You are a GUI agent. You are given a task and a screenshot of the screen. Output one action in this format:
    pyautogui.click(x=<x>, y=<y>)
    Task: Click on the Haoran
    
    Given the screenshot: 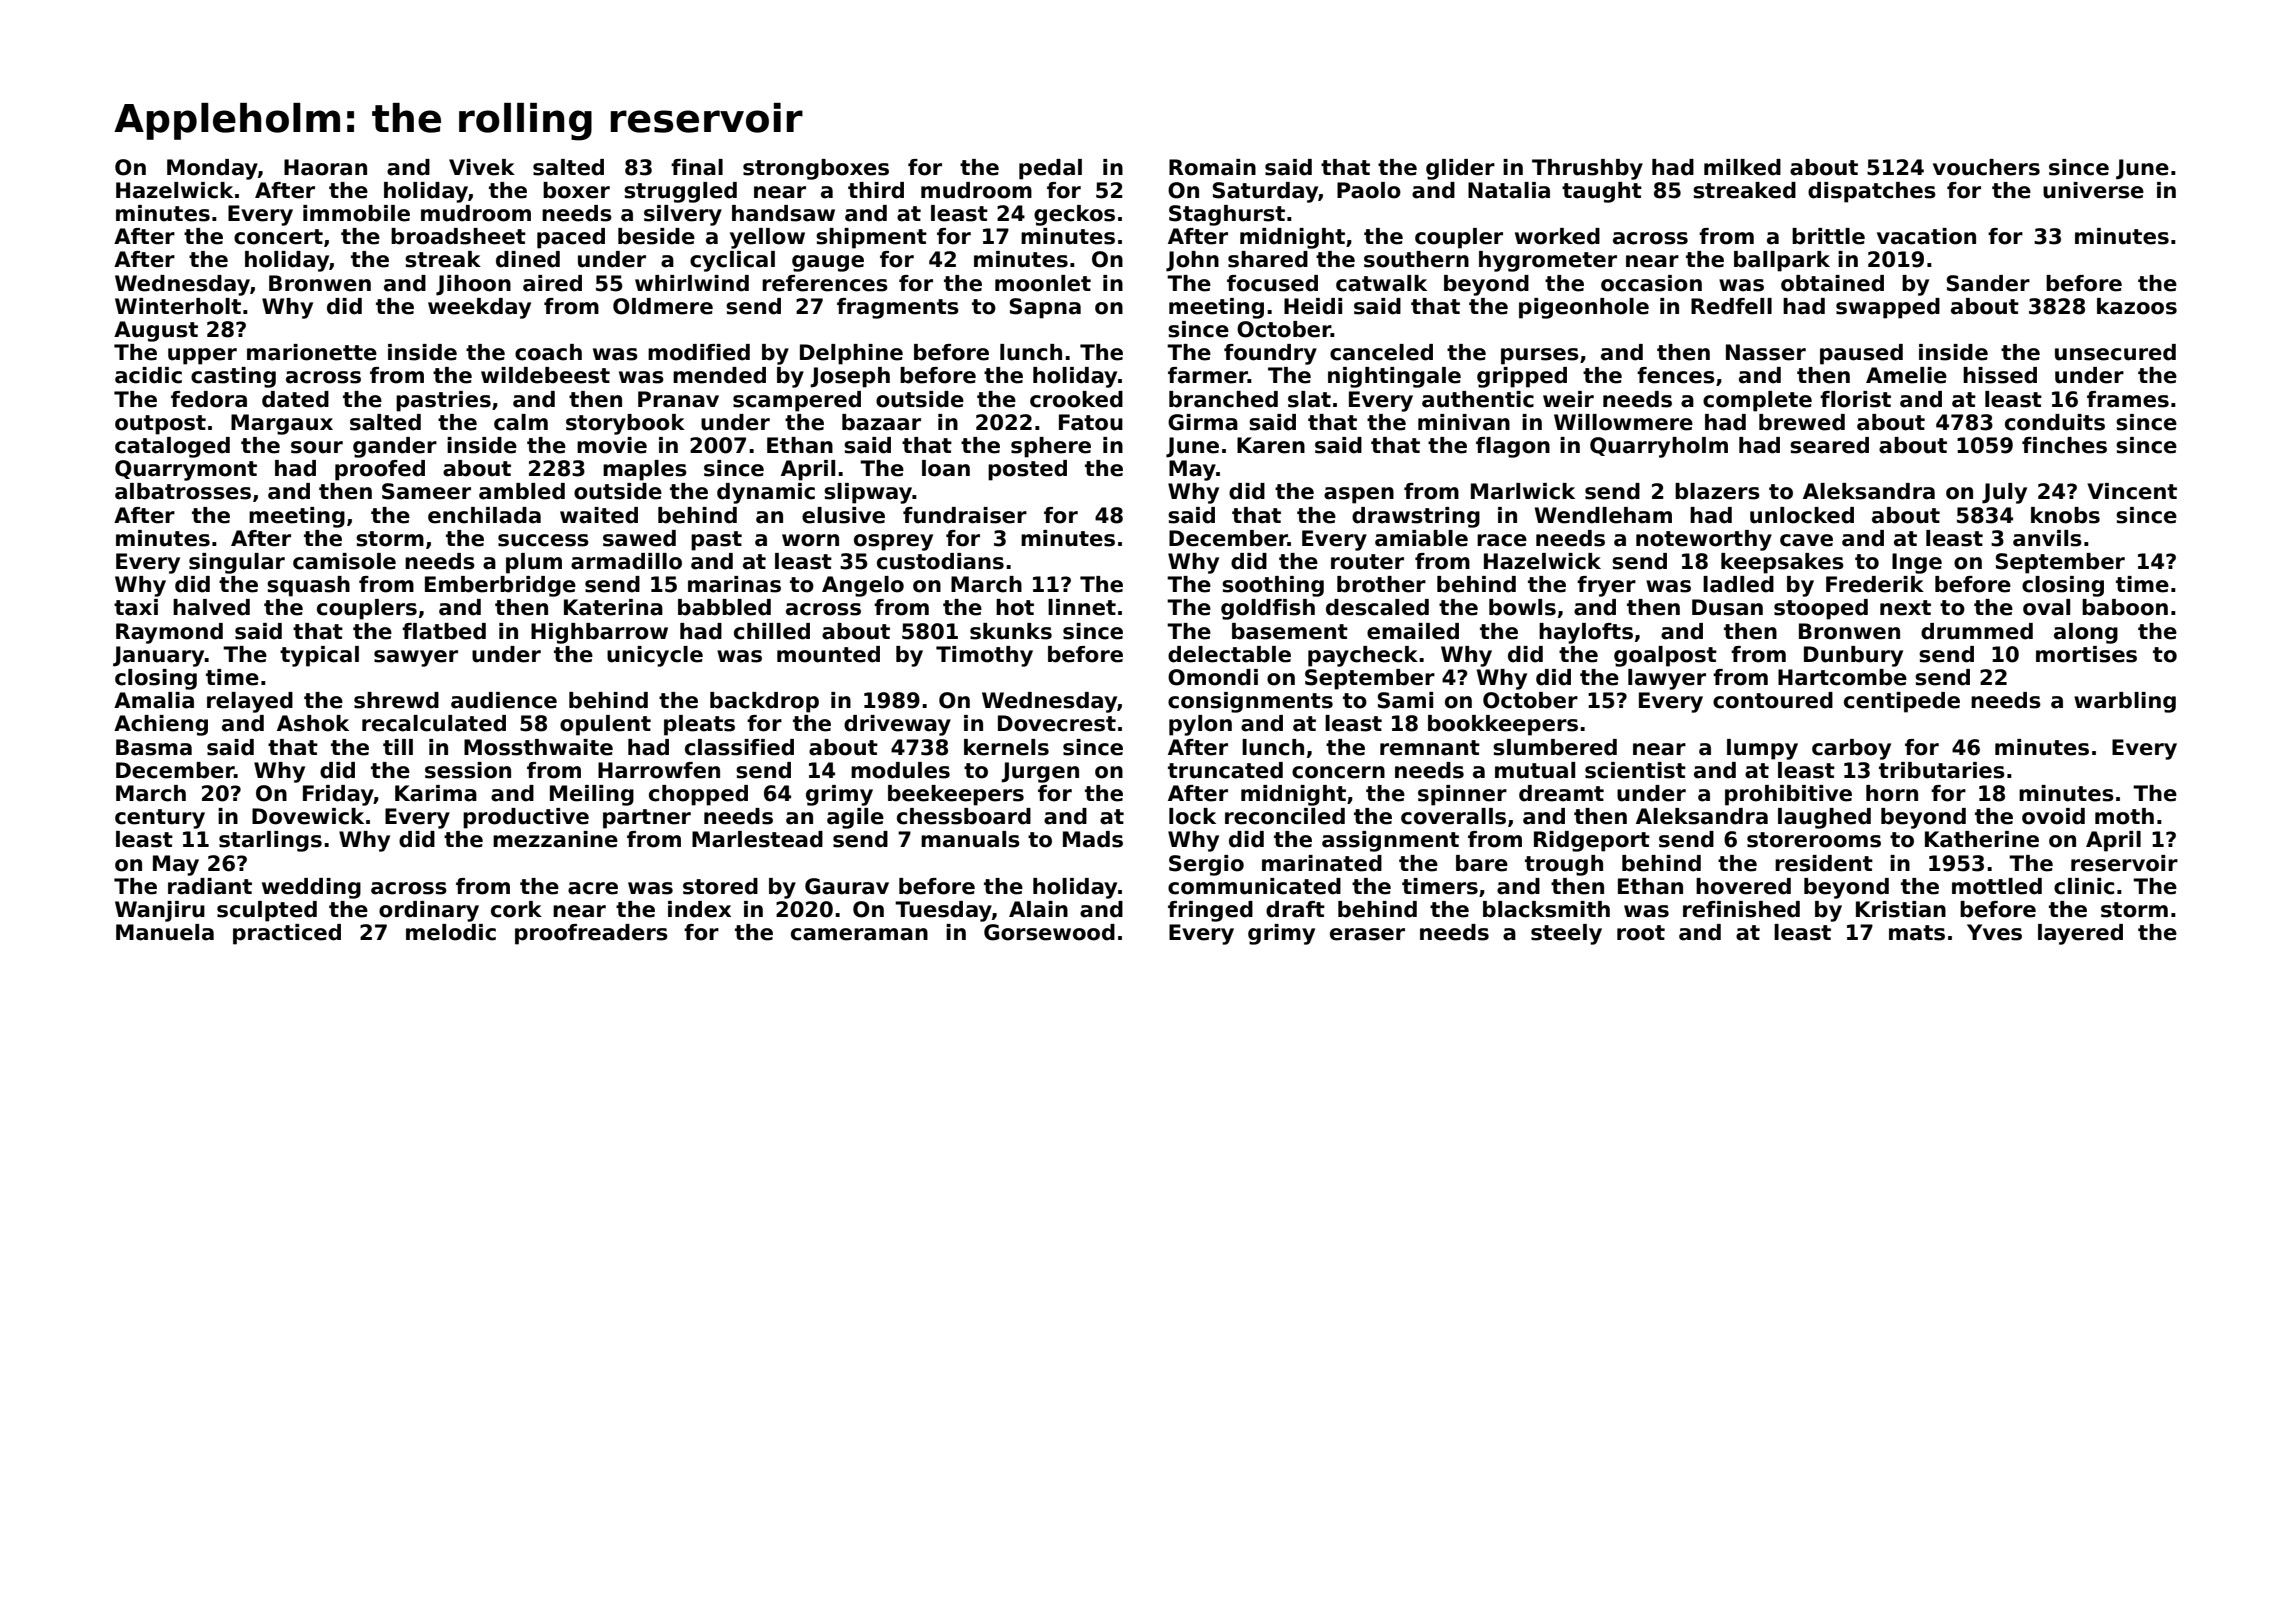 What is the action you would take?
    pyautogui.click(x=325, y=167)
